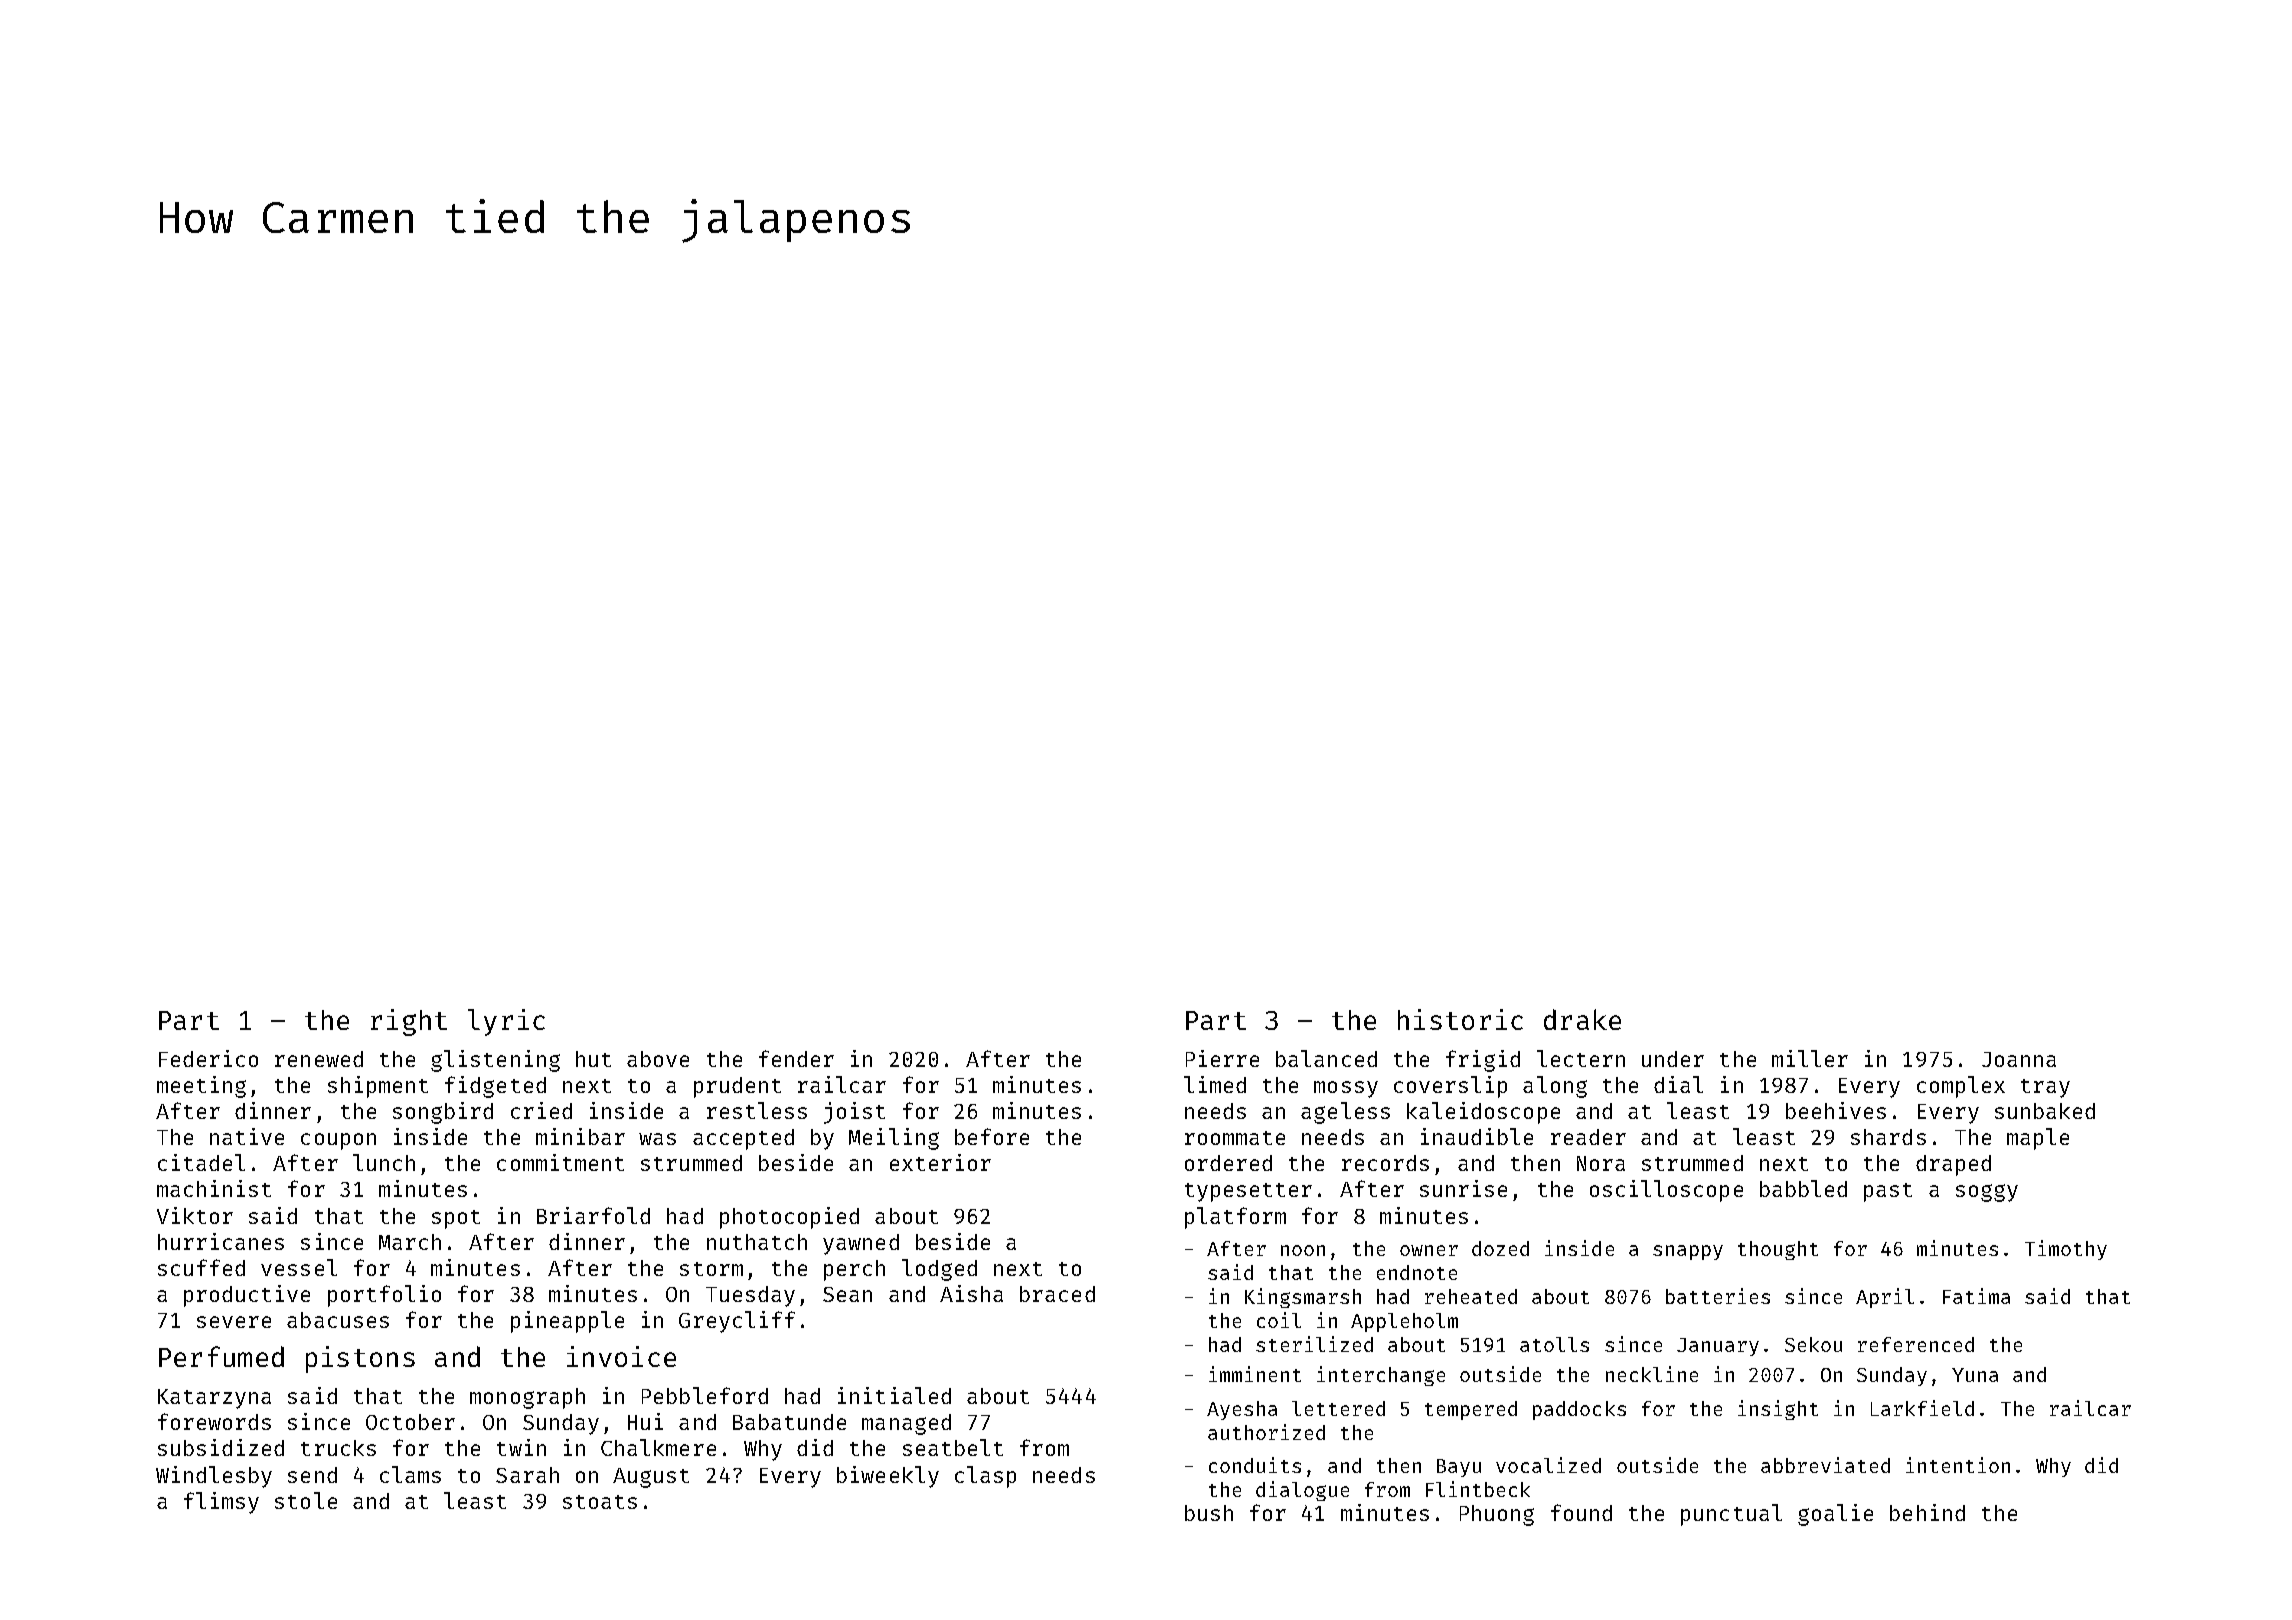  Describe the element at coordinates (1582, 1019) in the image. I see `drake` at that location.
